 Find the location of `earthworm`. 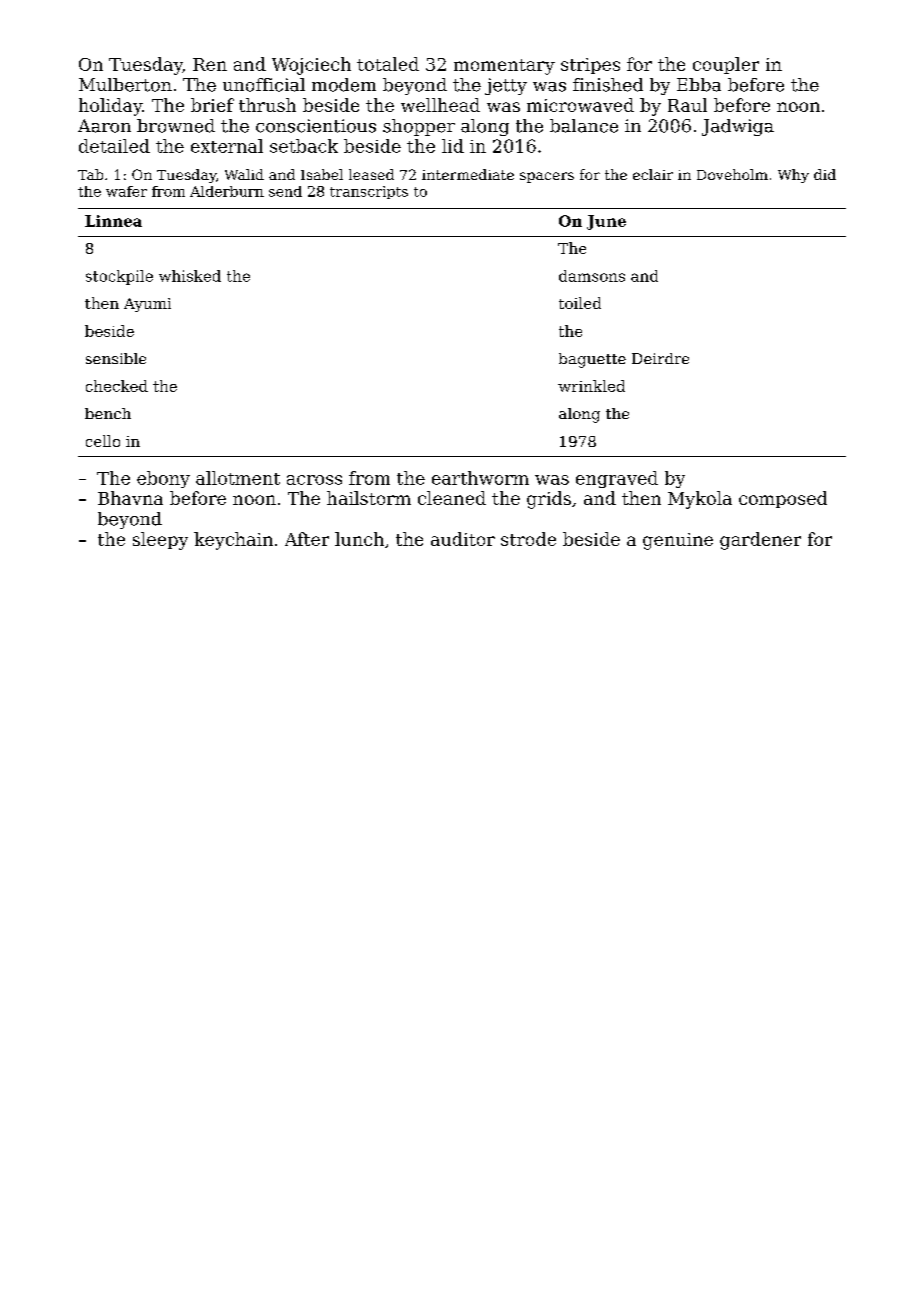

earthworm is located at coordinates (480, 478).
